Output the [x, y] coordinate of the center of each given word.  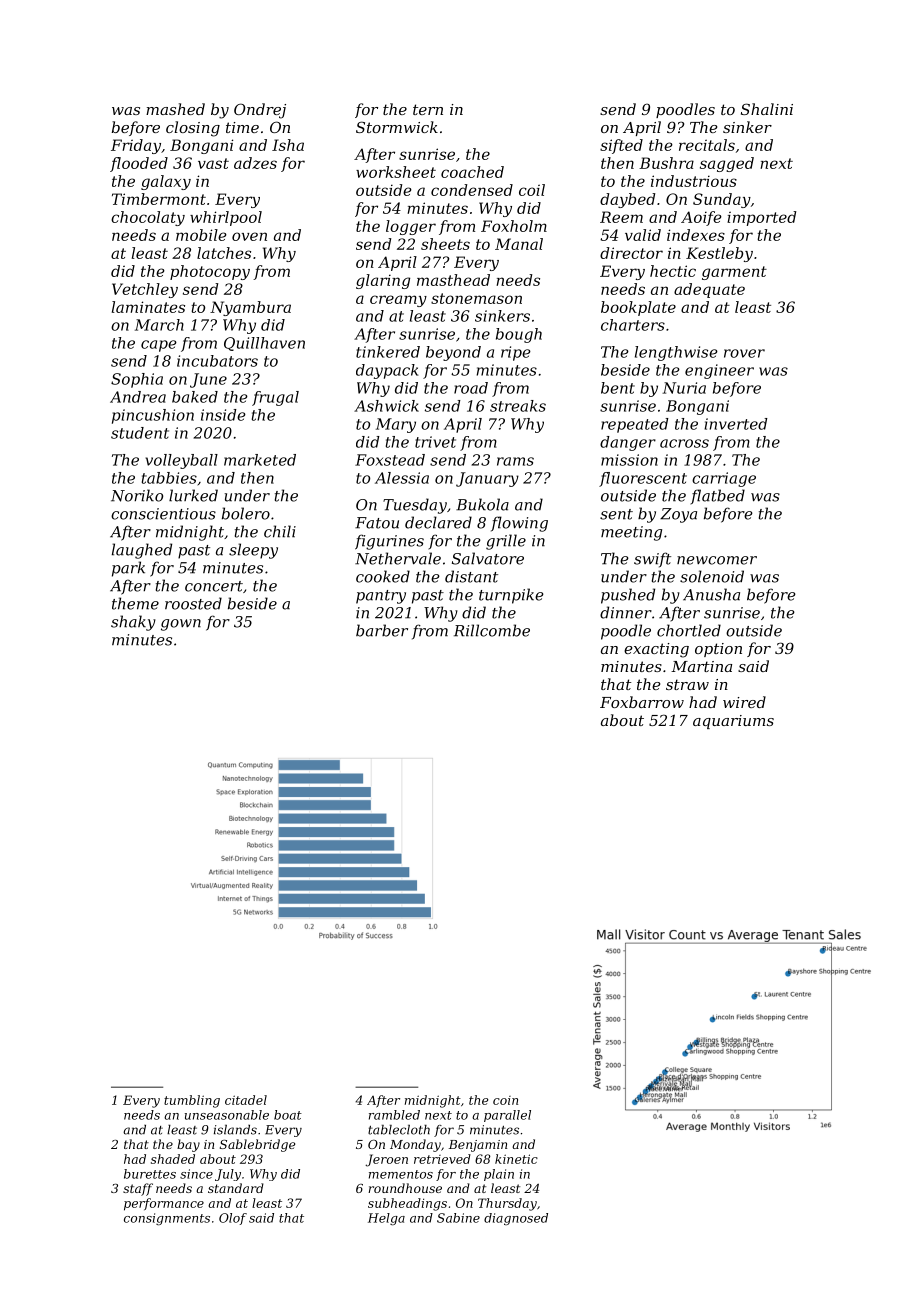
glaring [383, 281]
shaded [173, 1159]
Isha [288, 145]
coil [532, 190]
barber [382, 630]
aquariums [733, 722]
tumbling [192, 1101]
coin [505, 1100]
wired [744, 702]
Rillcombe [492, 630]
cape [159, 346]
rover [744, 353]
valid [643, 235]
